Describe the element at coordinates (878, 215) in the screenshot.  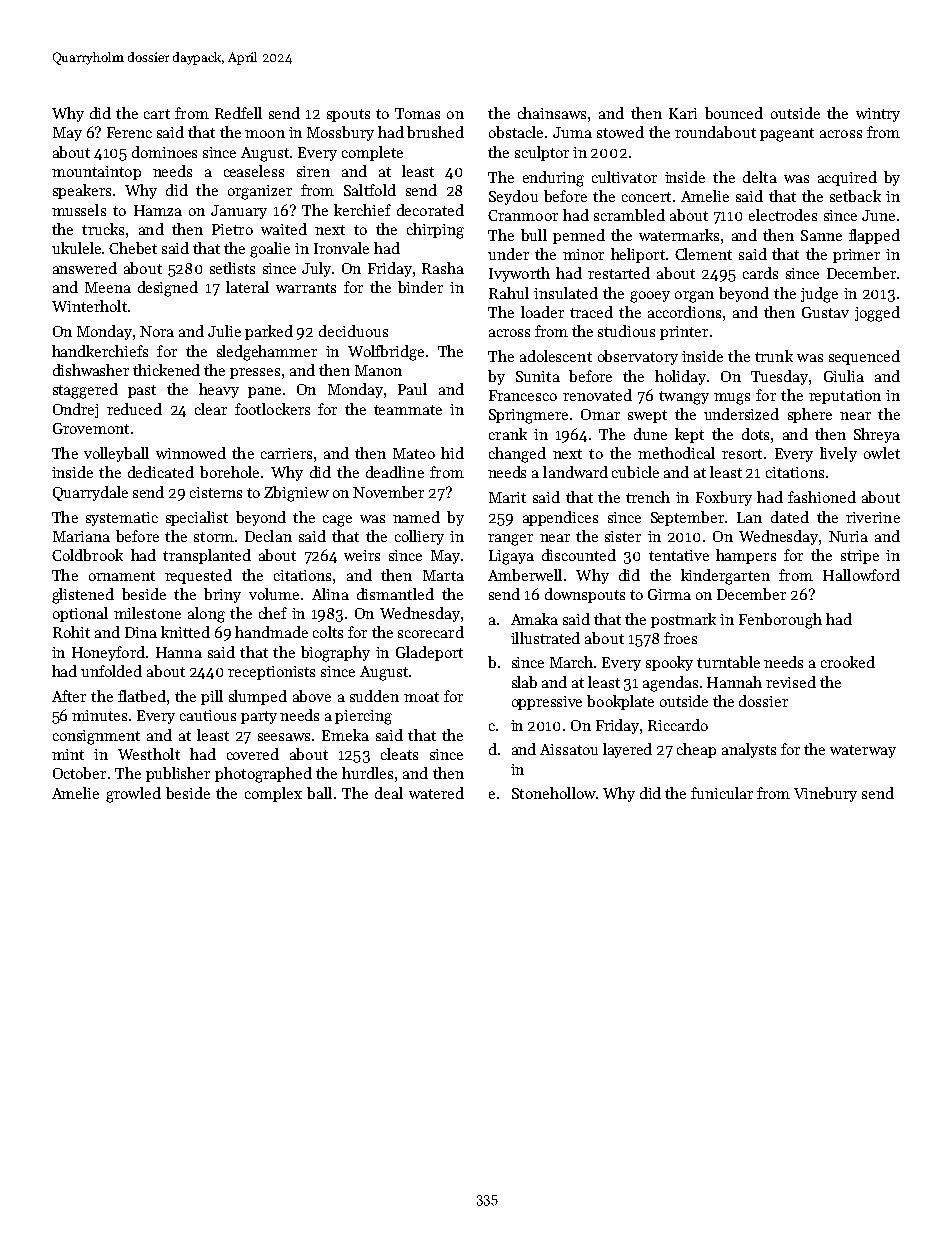
I see `June` at that location.
